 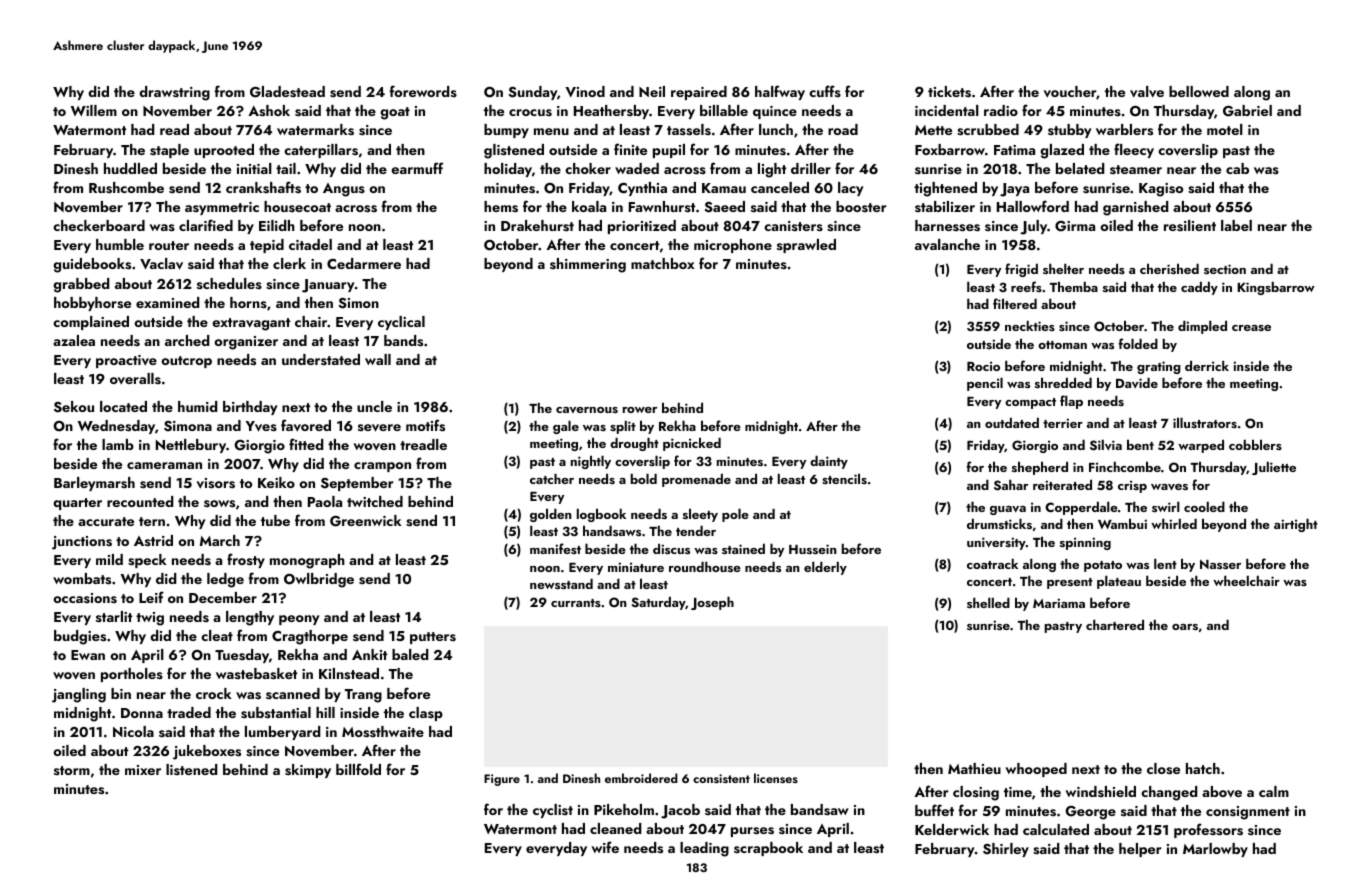 What do you see at coordinates (605, 847) in the screenshot?
I see `wife` at bounding box center [605, 847].
